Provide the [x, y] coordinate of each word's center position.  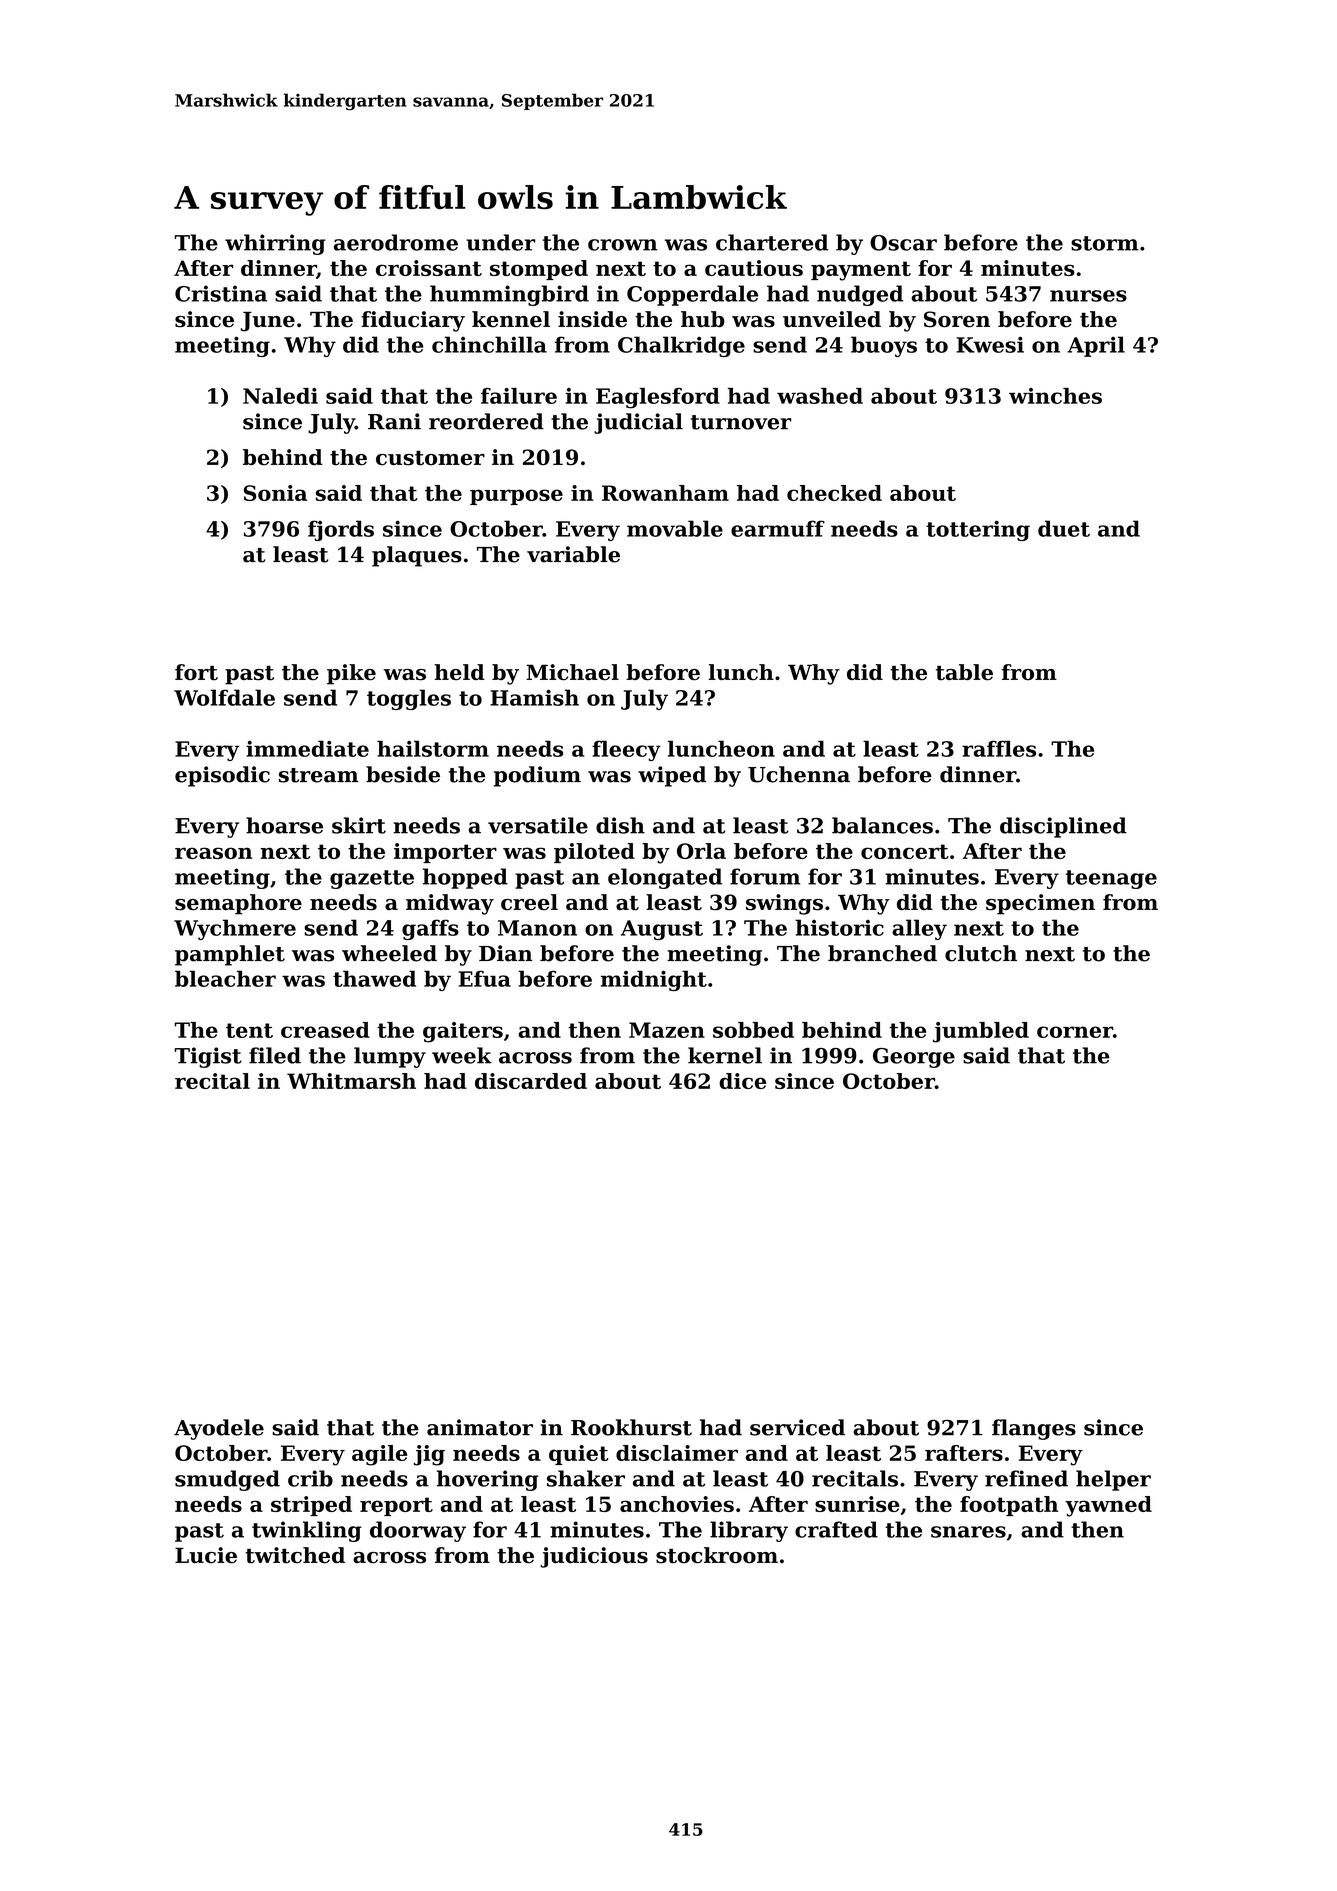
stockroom [717, 1555]
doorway [418, 1531]
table [964, 672]
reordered [486, 421]
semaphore [238, 904]
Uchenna [799, 774]
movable [675, 528]
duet [1064, 528]
